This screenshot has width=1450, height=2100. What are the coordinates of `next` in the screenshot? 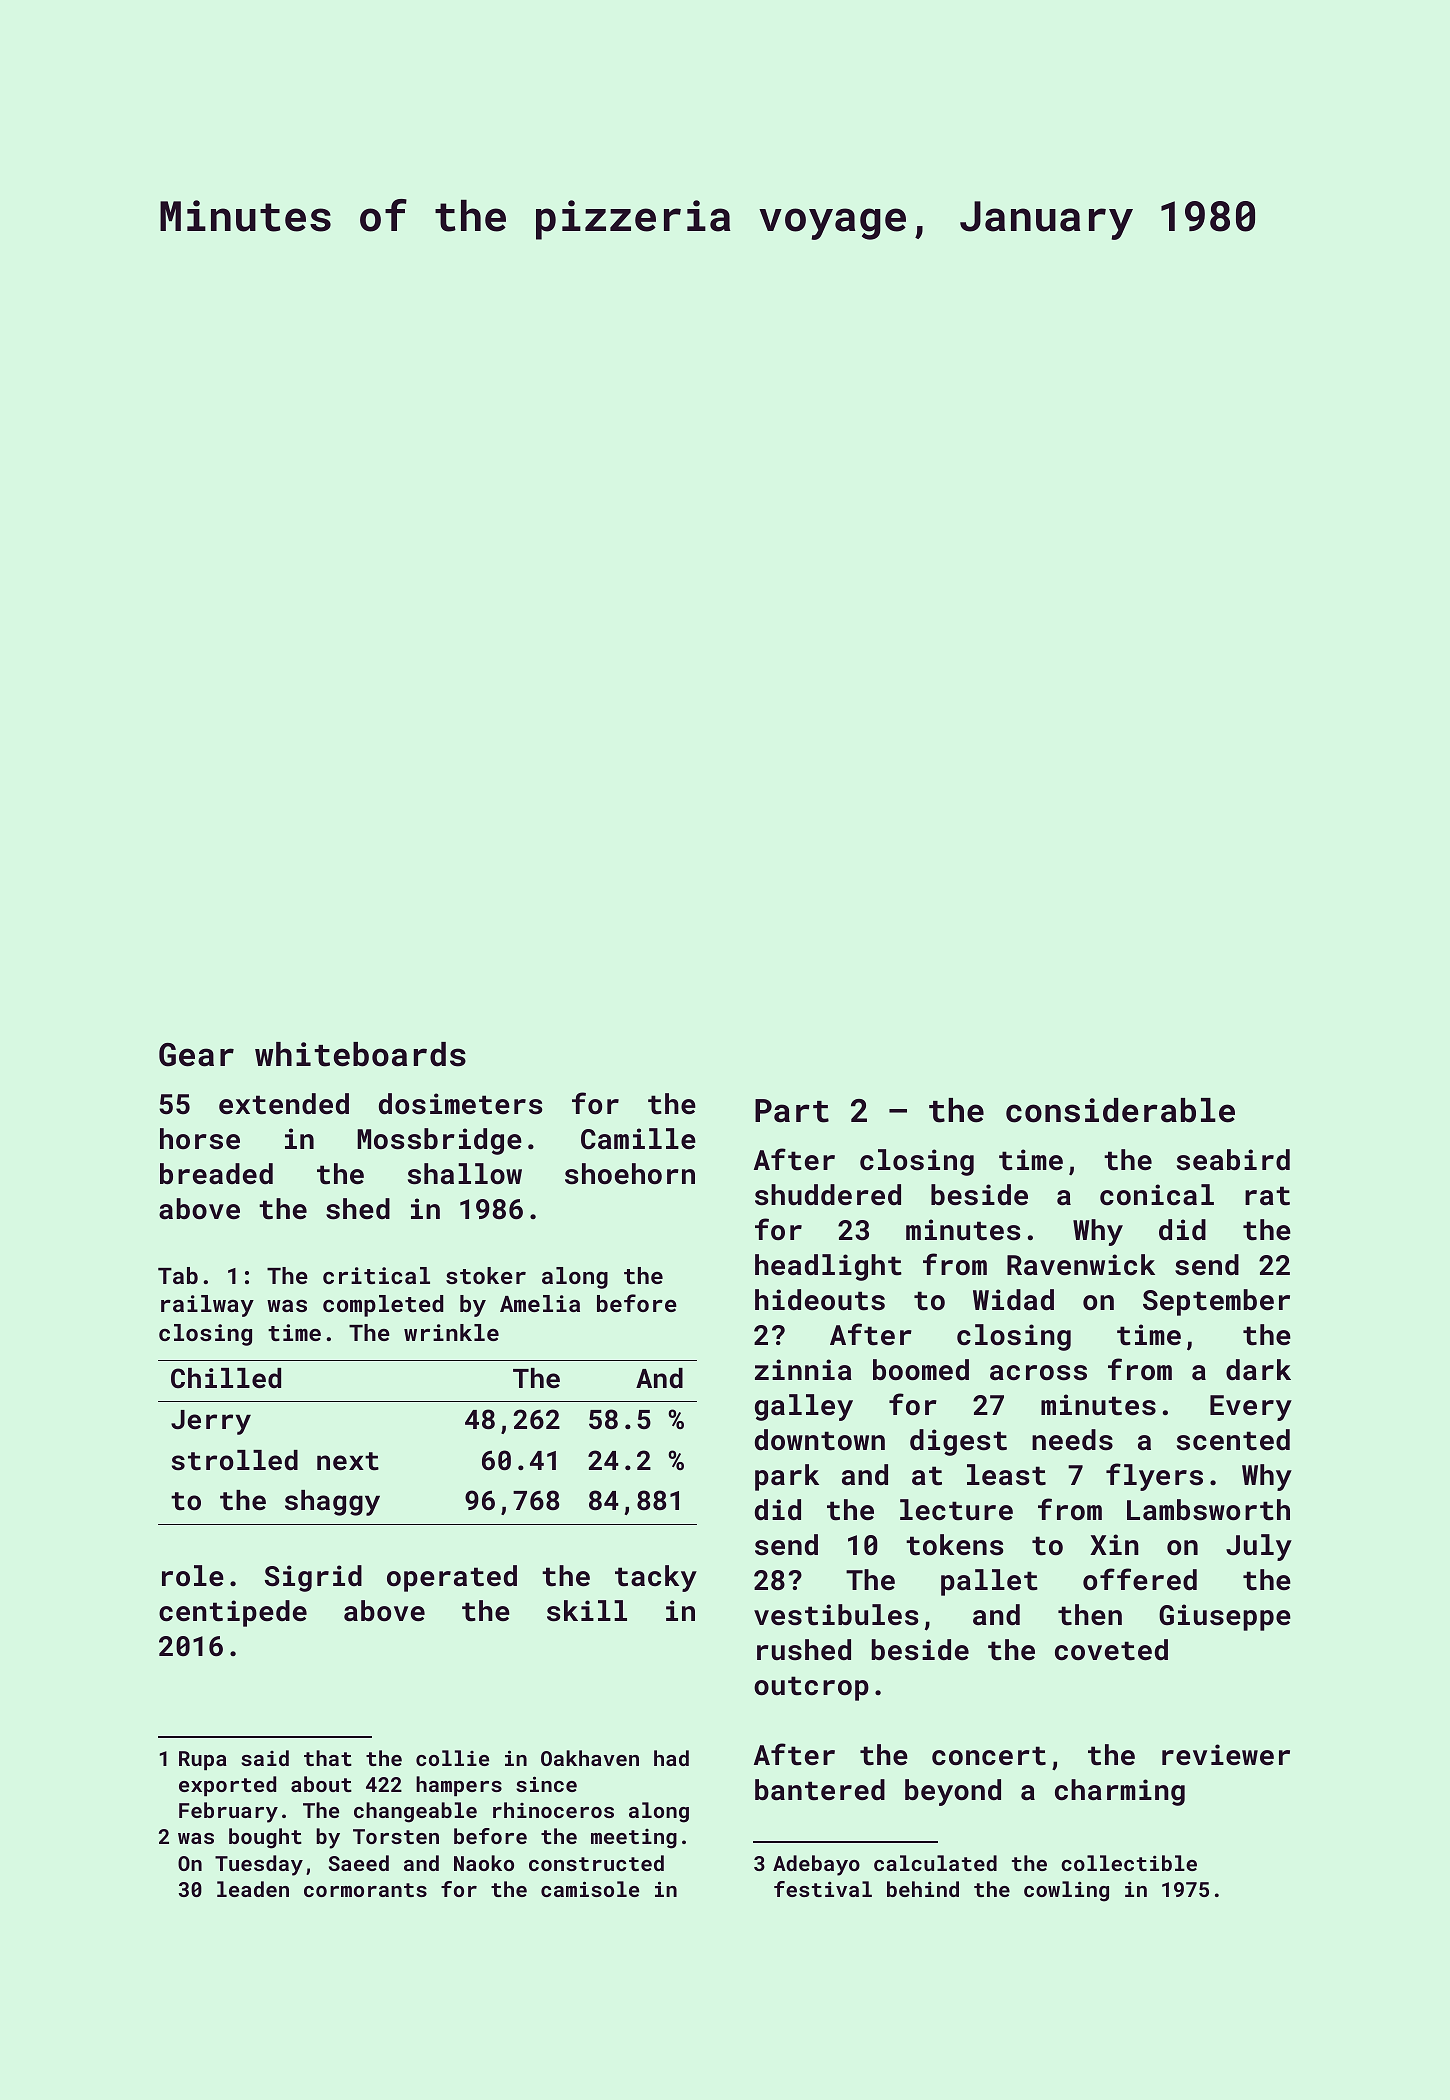 It's located at (348, 1461).
